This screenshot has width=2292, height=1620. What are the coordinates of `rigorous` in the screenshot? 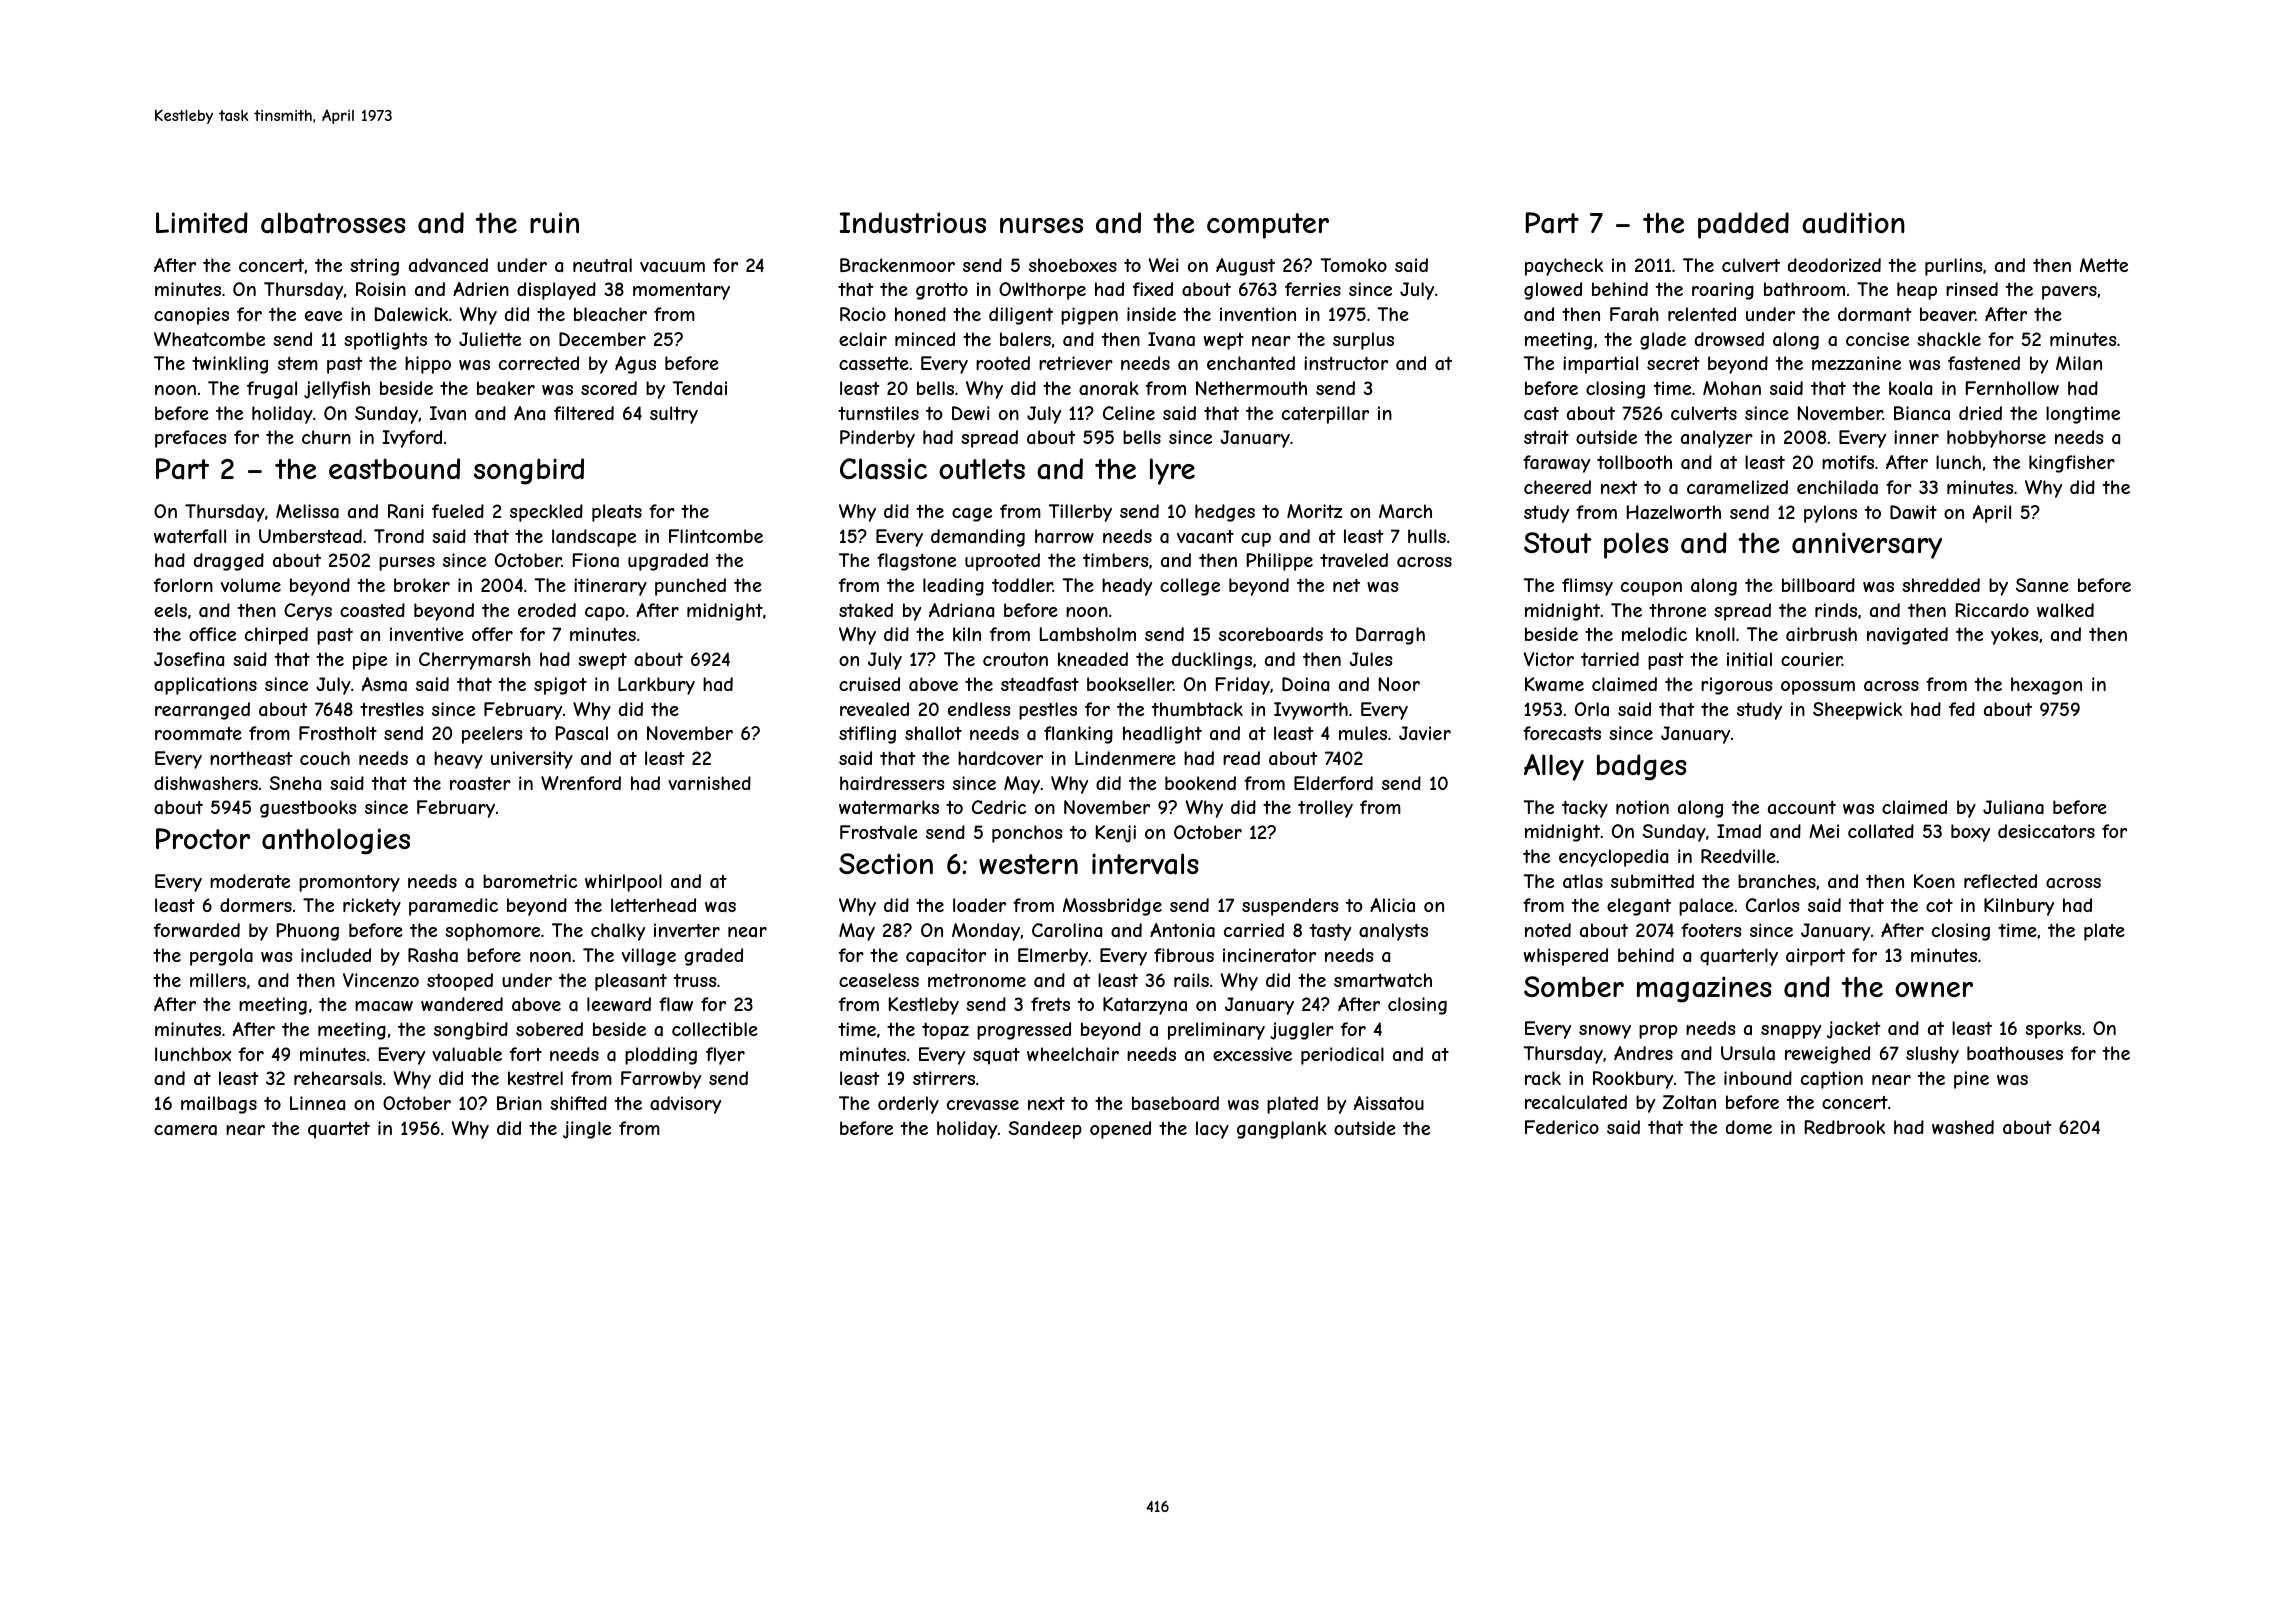 It's located at (1737, 686).
